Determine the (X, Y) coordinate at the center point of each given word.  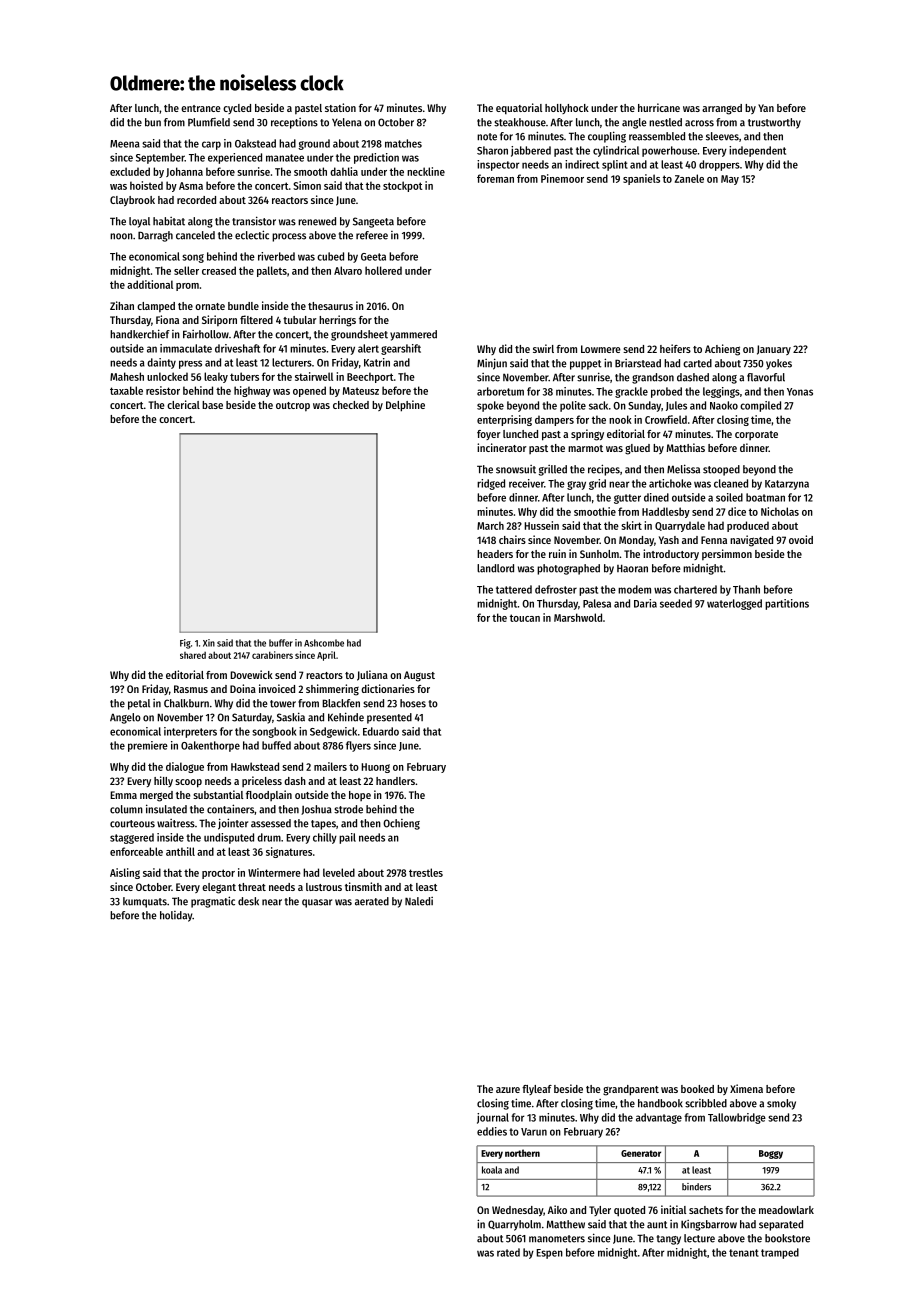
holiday (176, 916)
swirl (543, 348)
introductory (671, 554)
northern (522, 1153)
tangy (669, 1240)
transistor (254, 221)
